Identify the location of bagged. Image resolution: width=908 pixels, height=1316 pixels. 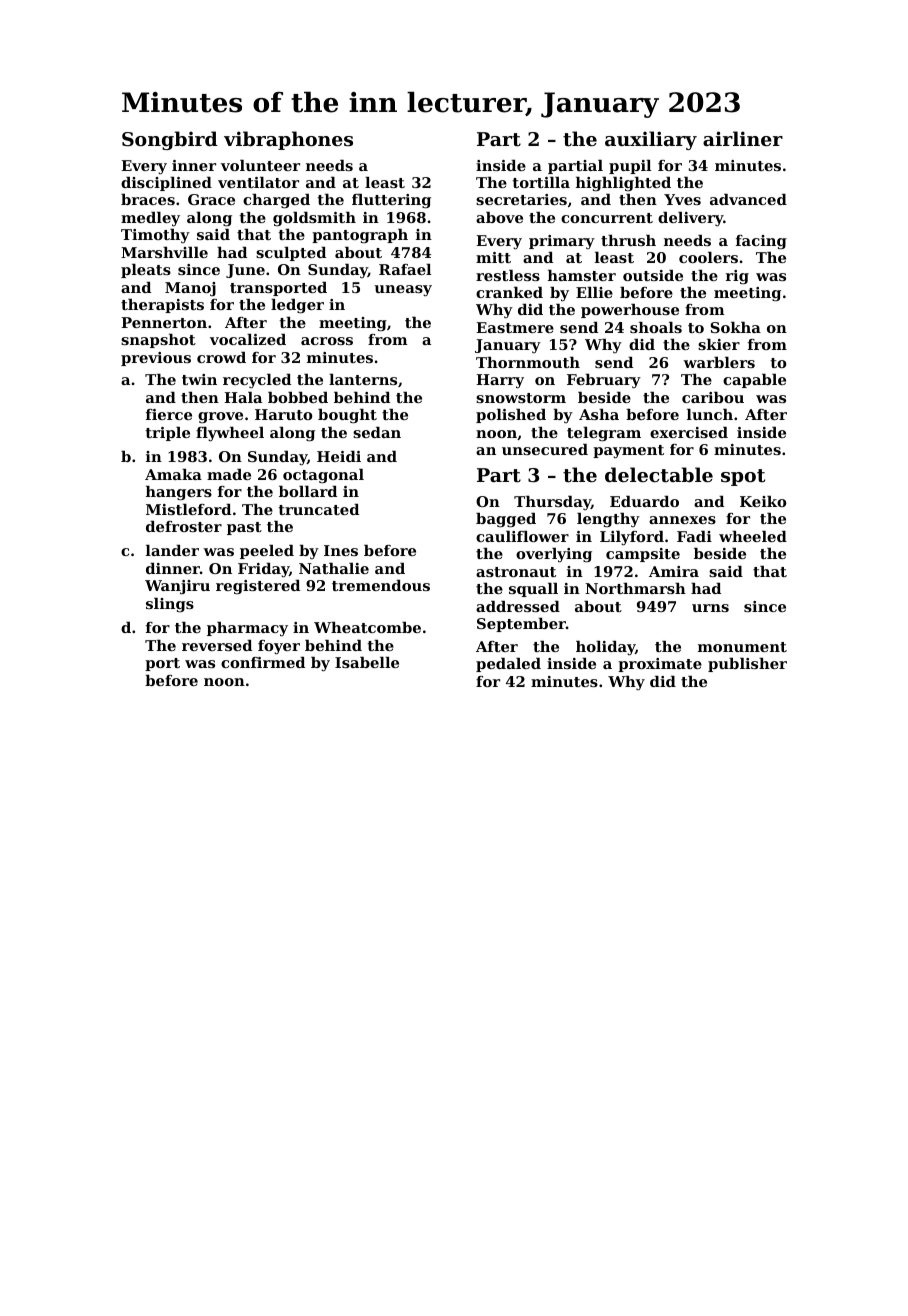
(506, 520).
